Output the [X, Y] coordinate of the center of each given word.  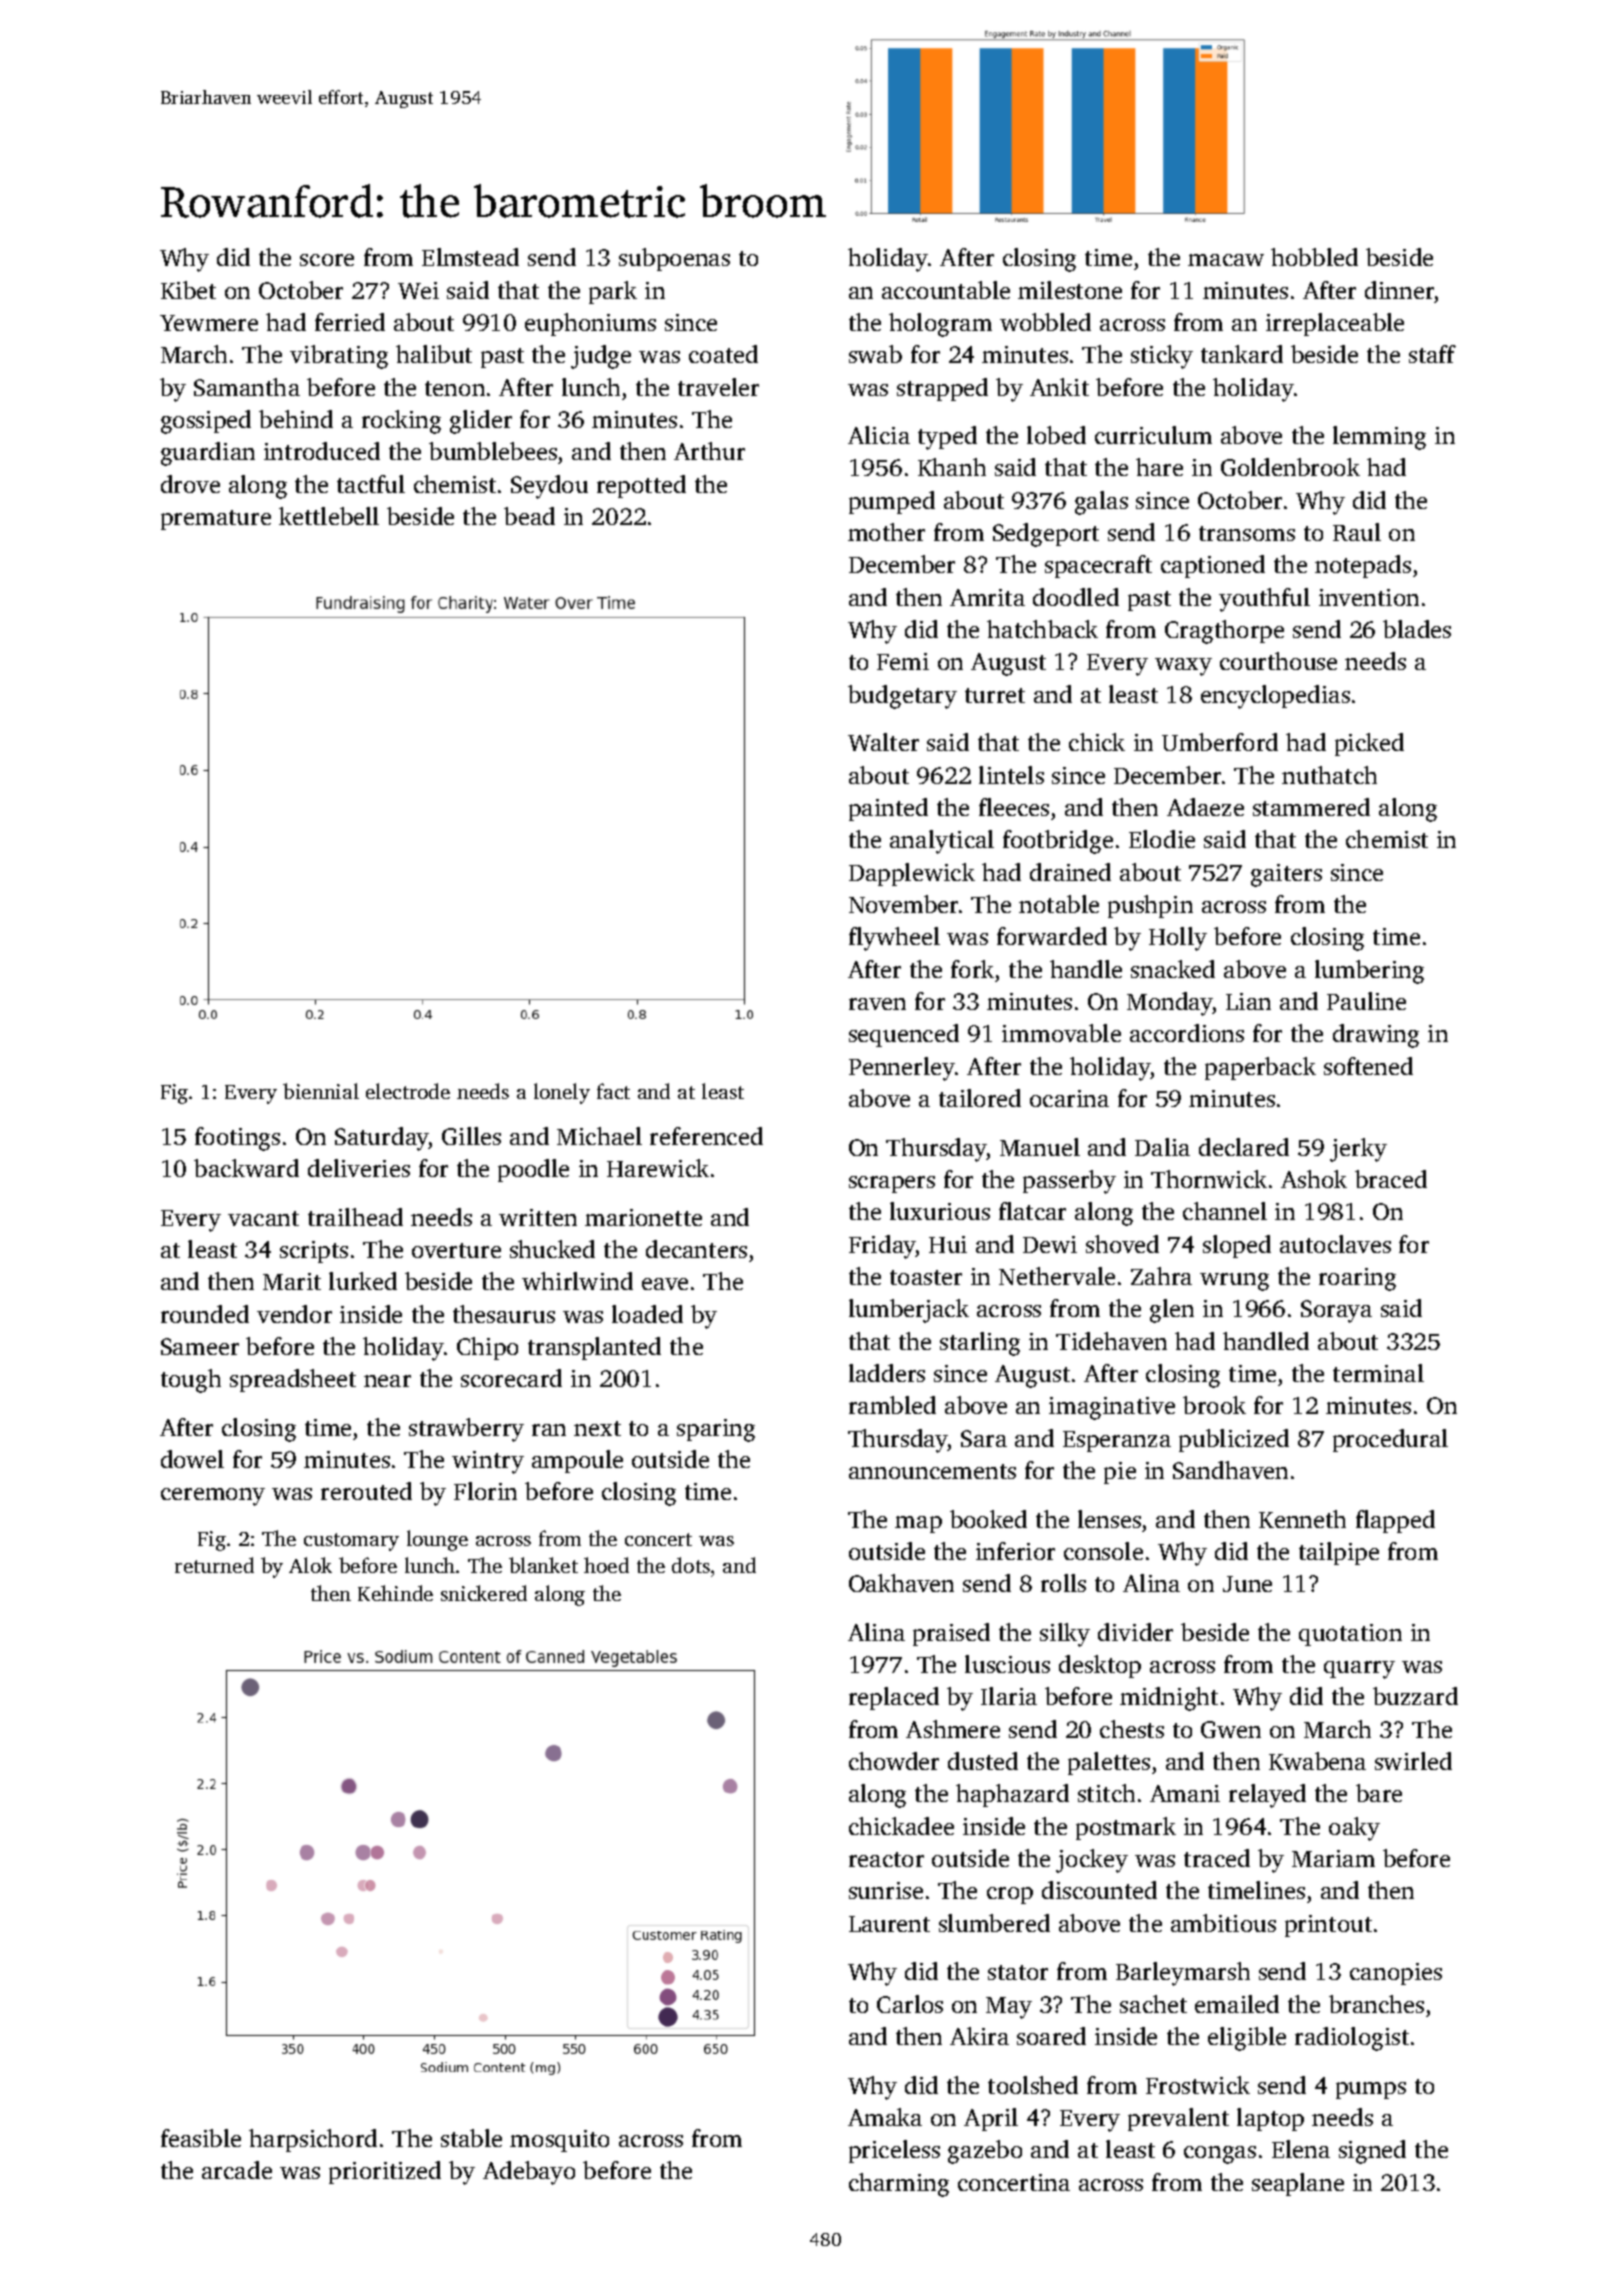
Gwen [1231, 1729]
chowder [894, 1761]
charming [899, 2185]
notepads [1363, 566]
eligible [1247, 2039]
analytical [942, 842]
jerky [1358, 1150]
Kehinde [395, 1593]
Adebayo [529, 2173]
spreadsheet [293, 1380]
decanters [696, 1249]
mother [886, 532]
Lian [1248, 1001]
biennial [321, 1091]
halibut [434, 354]
